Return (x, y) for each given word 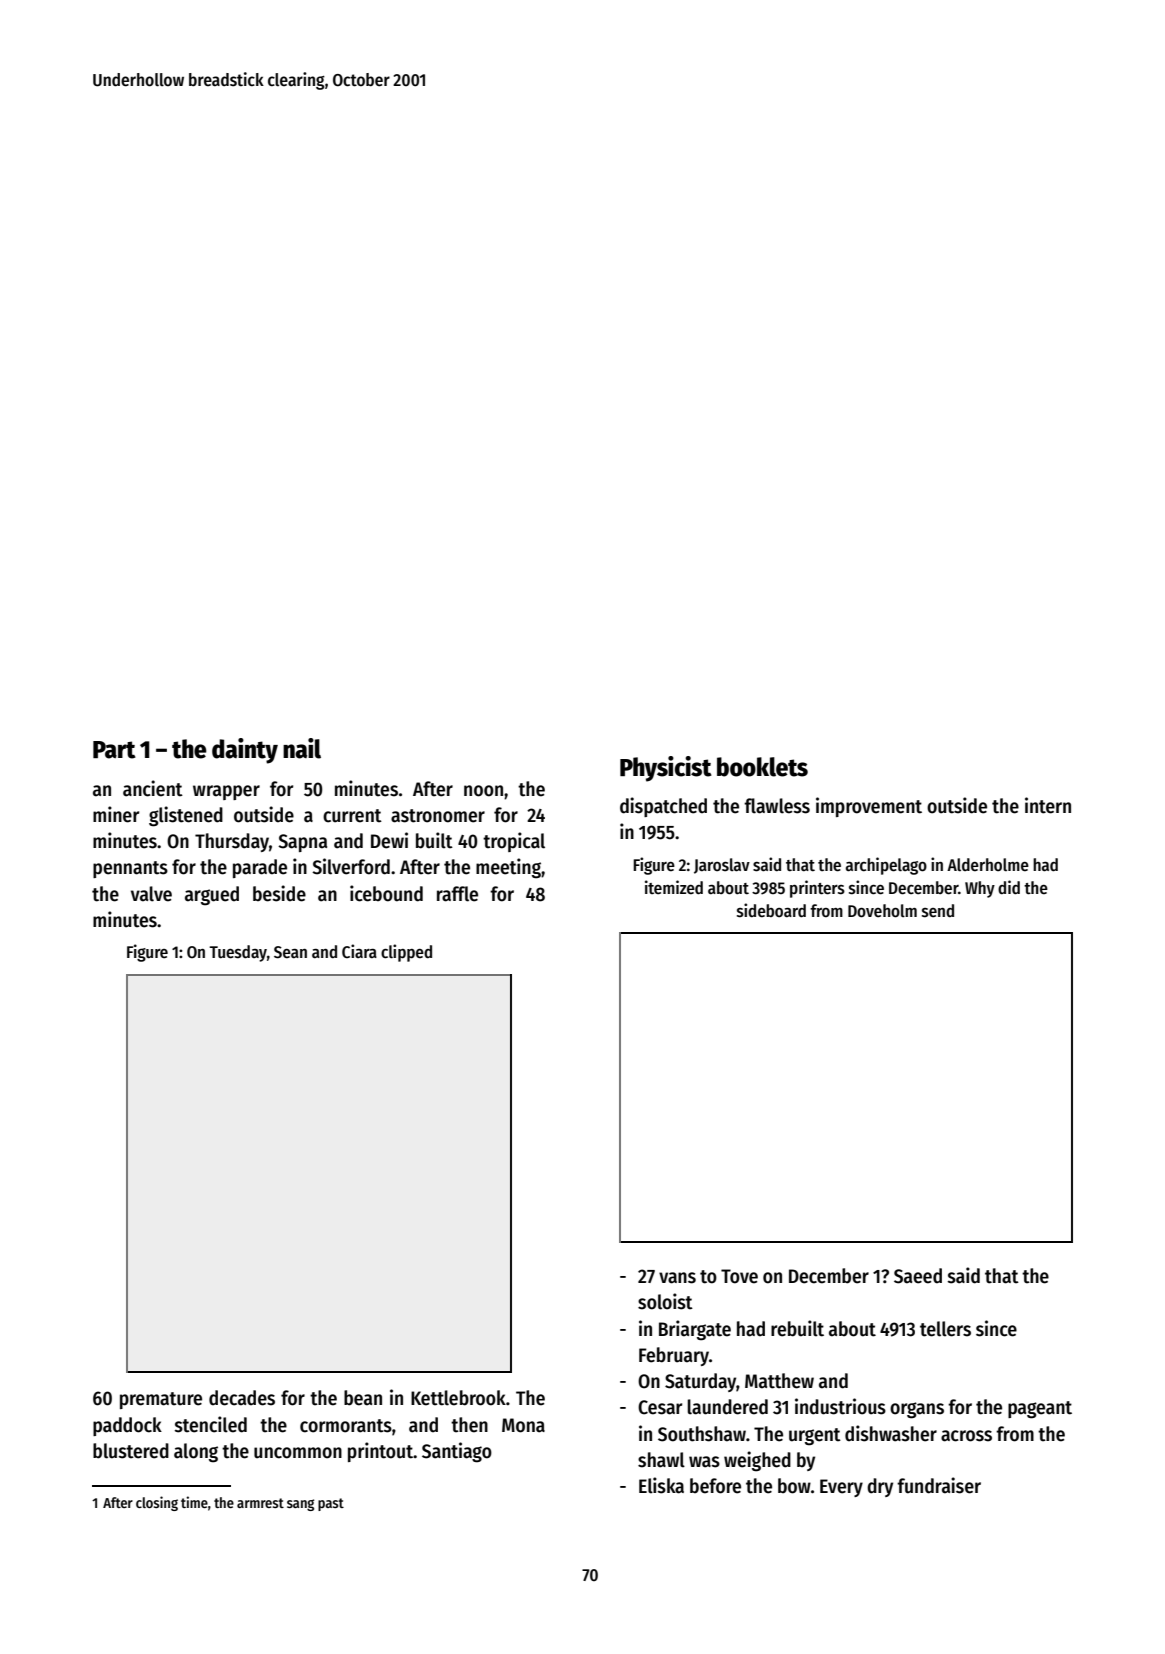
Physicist (666, 769)
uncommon (298, 1453)
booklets (762, 767)
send (938, 911)
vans (677, 1278)
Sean (290, 952)
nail (302, 748)
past (331, 1504)
